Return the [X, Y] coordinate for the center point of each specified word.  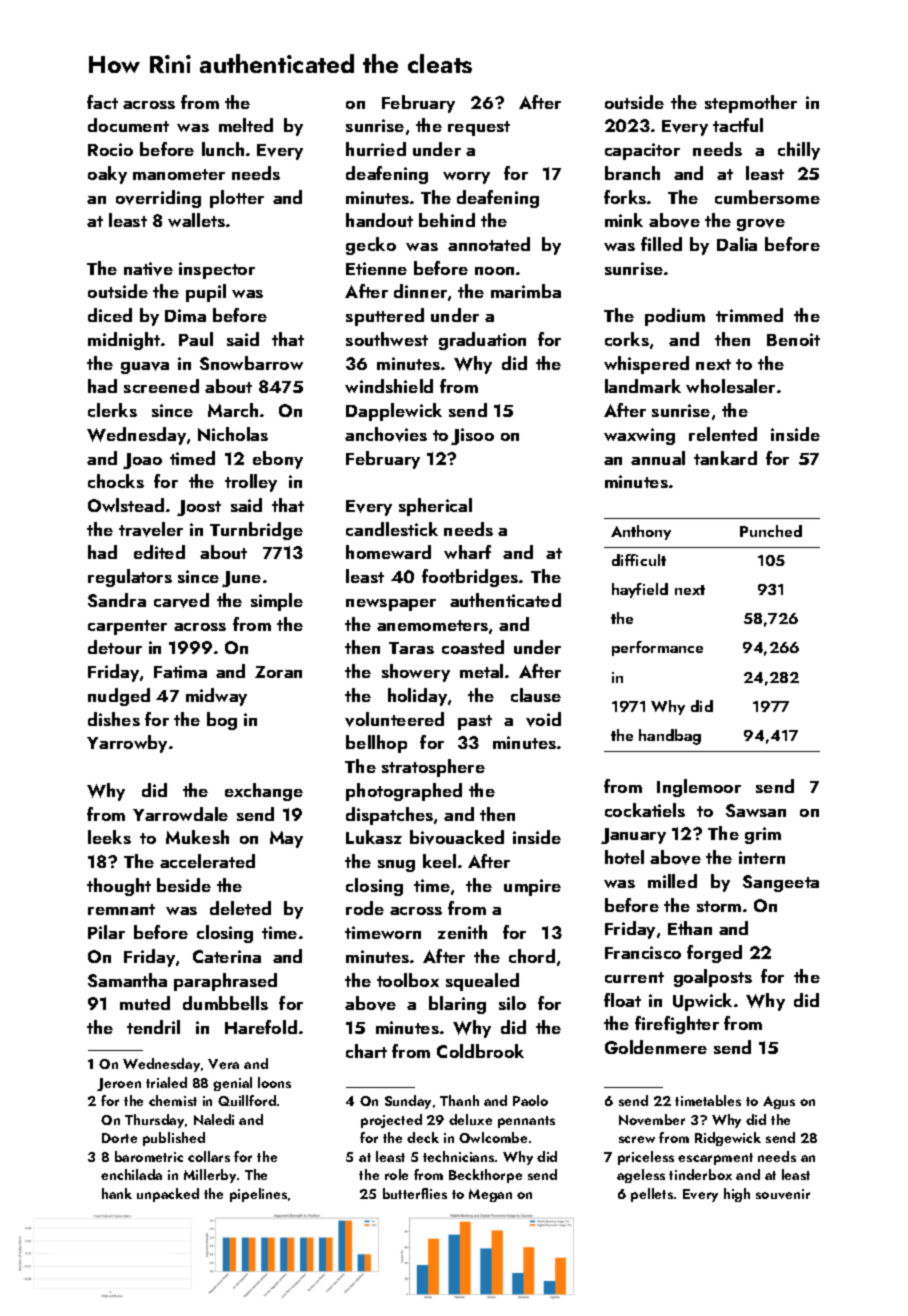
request [479, 128]
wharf [467, 552]
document [128, 125]
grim [763, 835]
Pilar [106, 932]
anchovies [386, 434]
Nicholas [233, 434]
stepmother [751, 104]
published [174, 1139]
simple [277, 602]
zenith [462, 932]
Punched [771, 531]
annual [658, 458]
